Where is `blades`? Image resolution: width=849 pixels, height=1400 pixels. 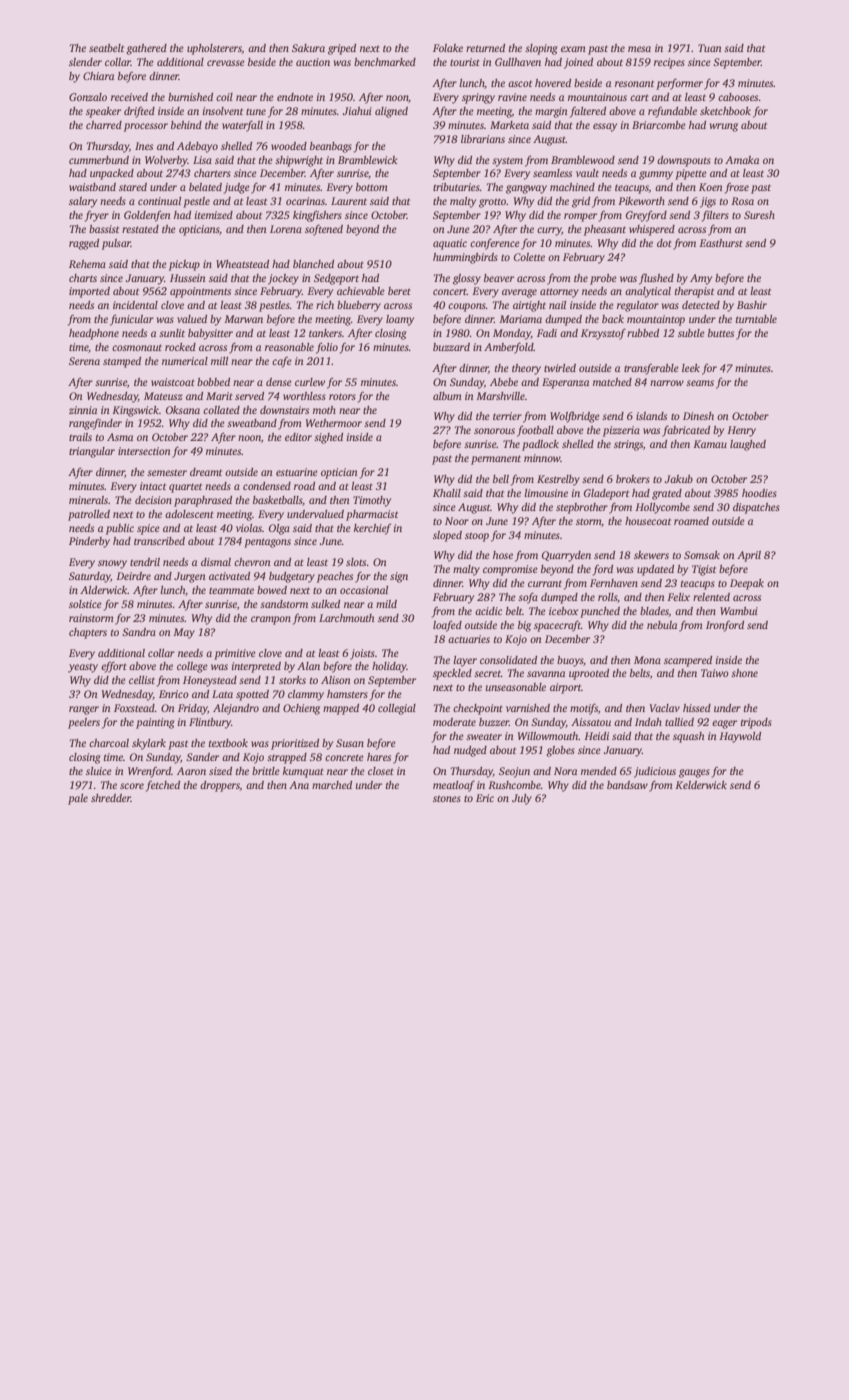
blades is located at coordinates (654, 612).
